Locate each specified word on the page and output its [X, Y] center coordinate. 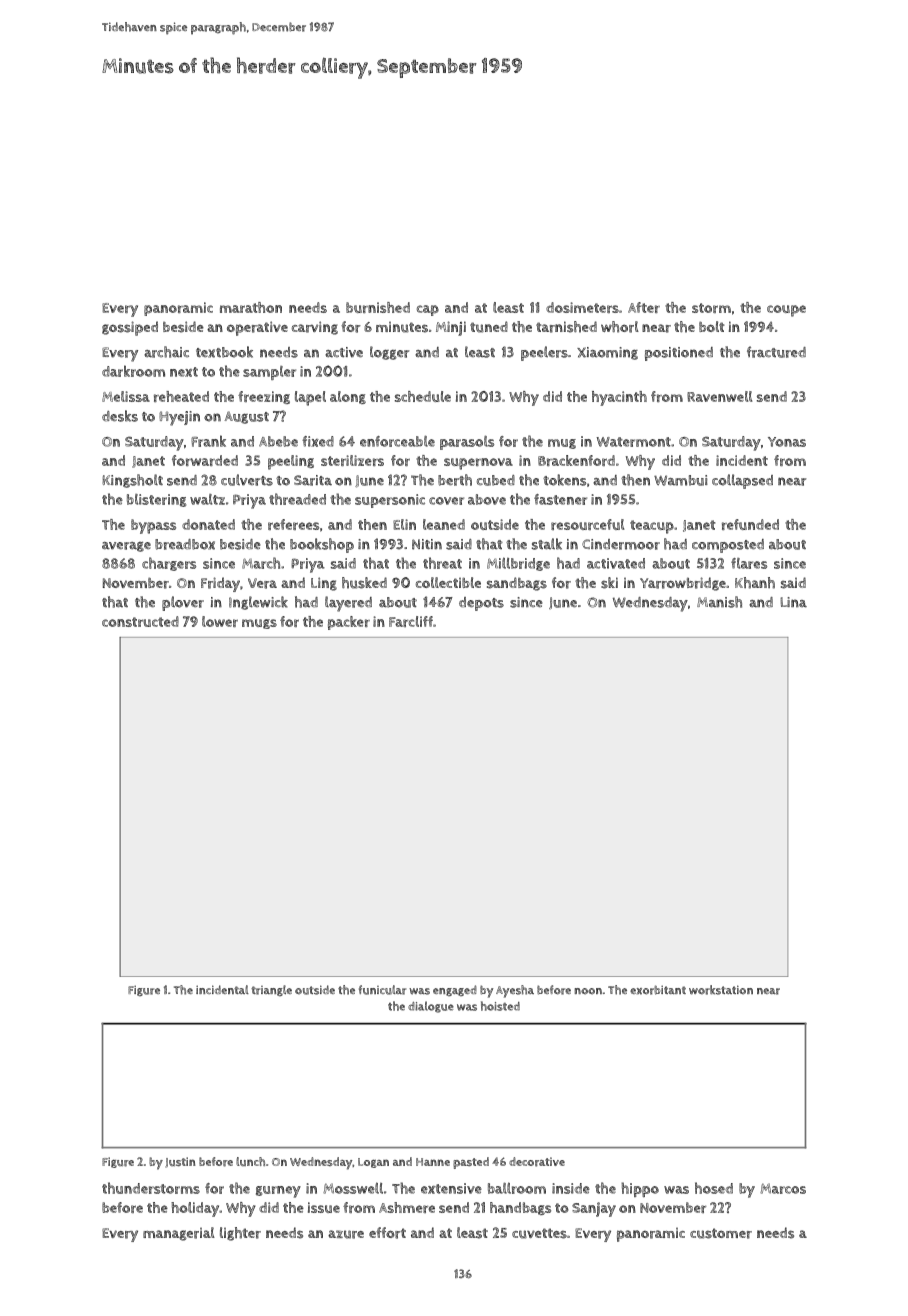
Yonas [787, 442]
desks [120, 416]
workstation [721, 990]
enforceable [397, 441]
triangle [271, 990]
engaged [455, 990]
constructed [140, 621]
